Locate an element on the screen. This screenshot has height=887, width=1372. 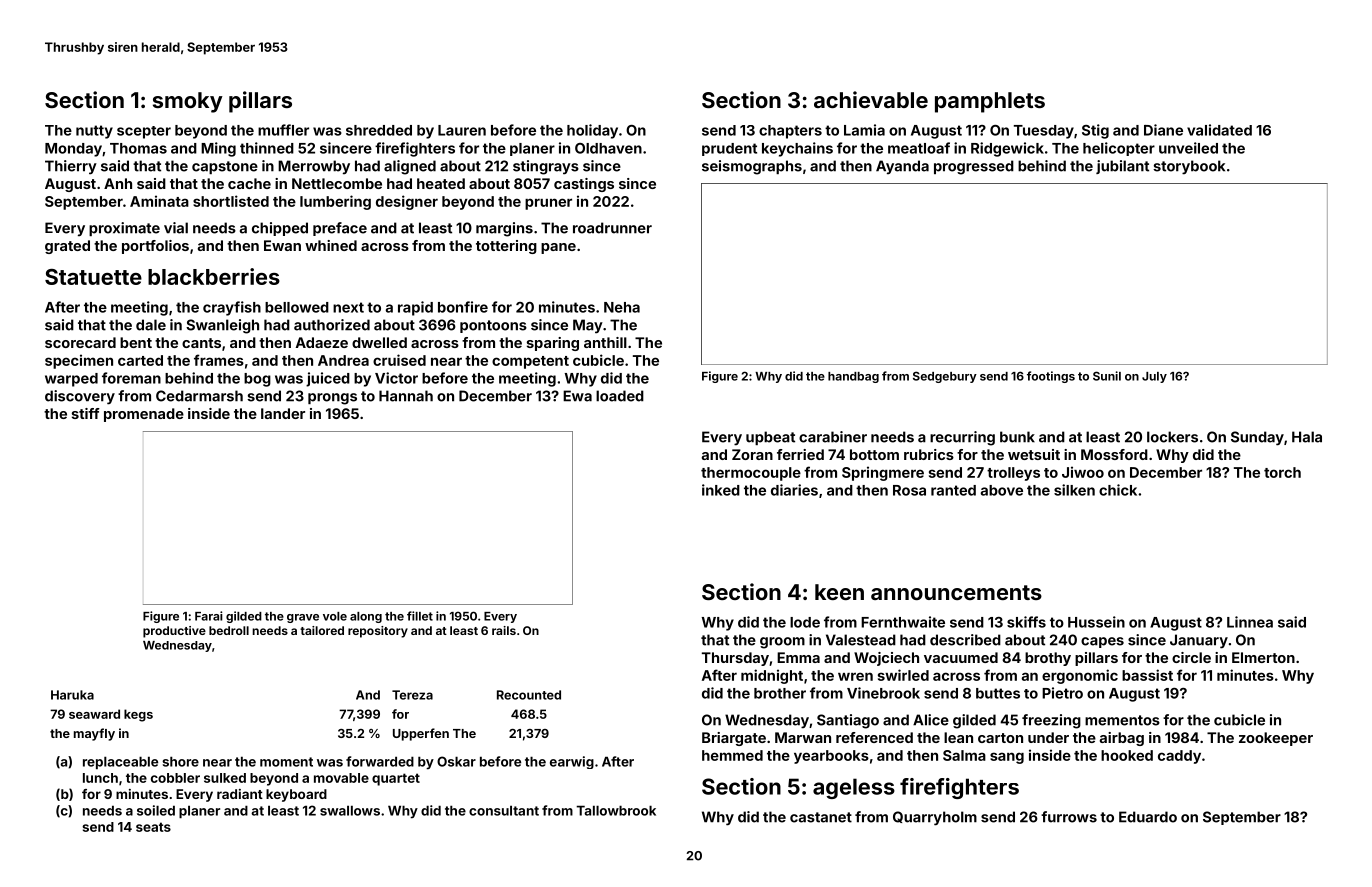
pamphlets is located at coordinates (990, 102).
